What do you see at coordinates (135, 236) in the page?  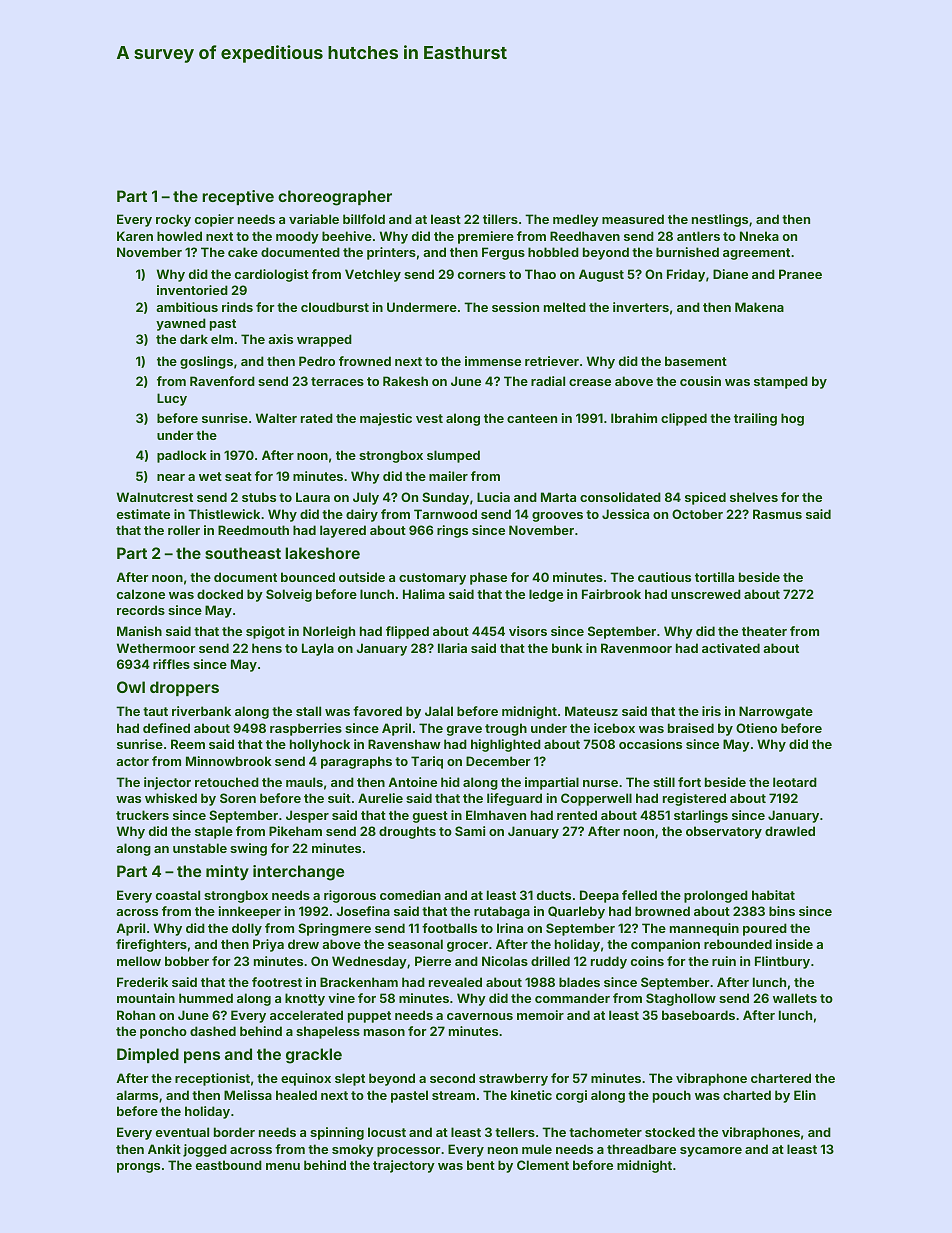 I see `Karen` at bounding box center [135, 236].
